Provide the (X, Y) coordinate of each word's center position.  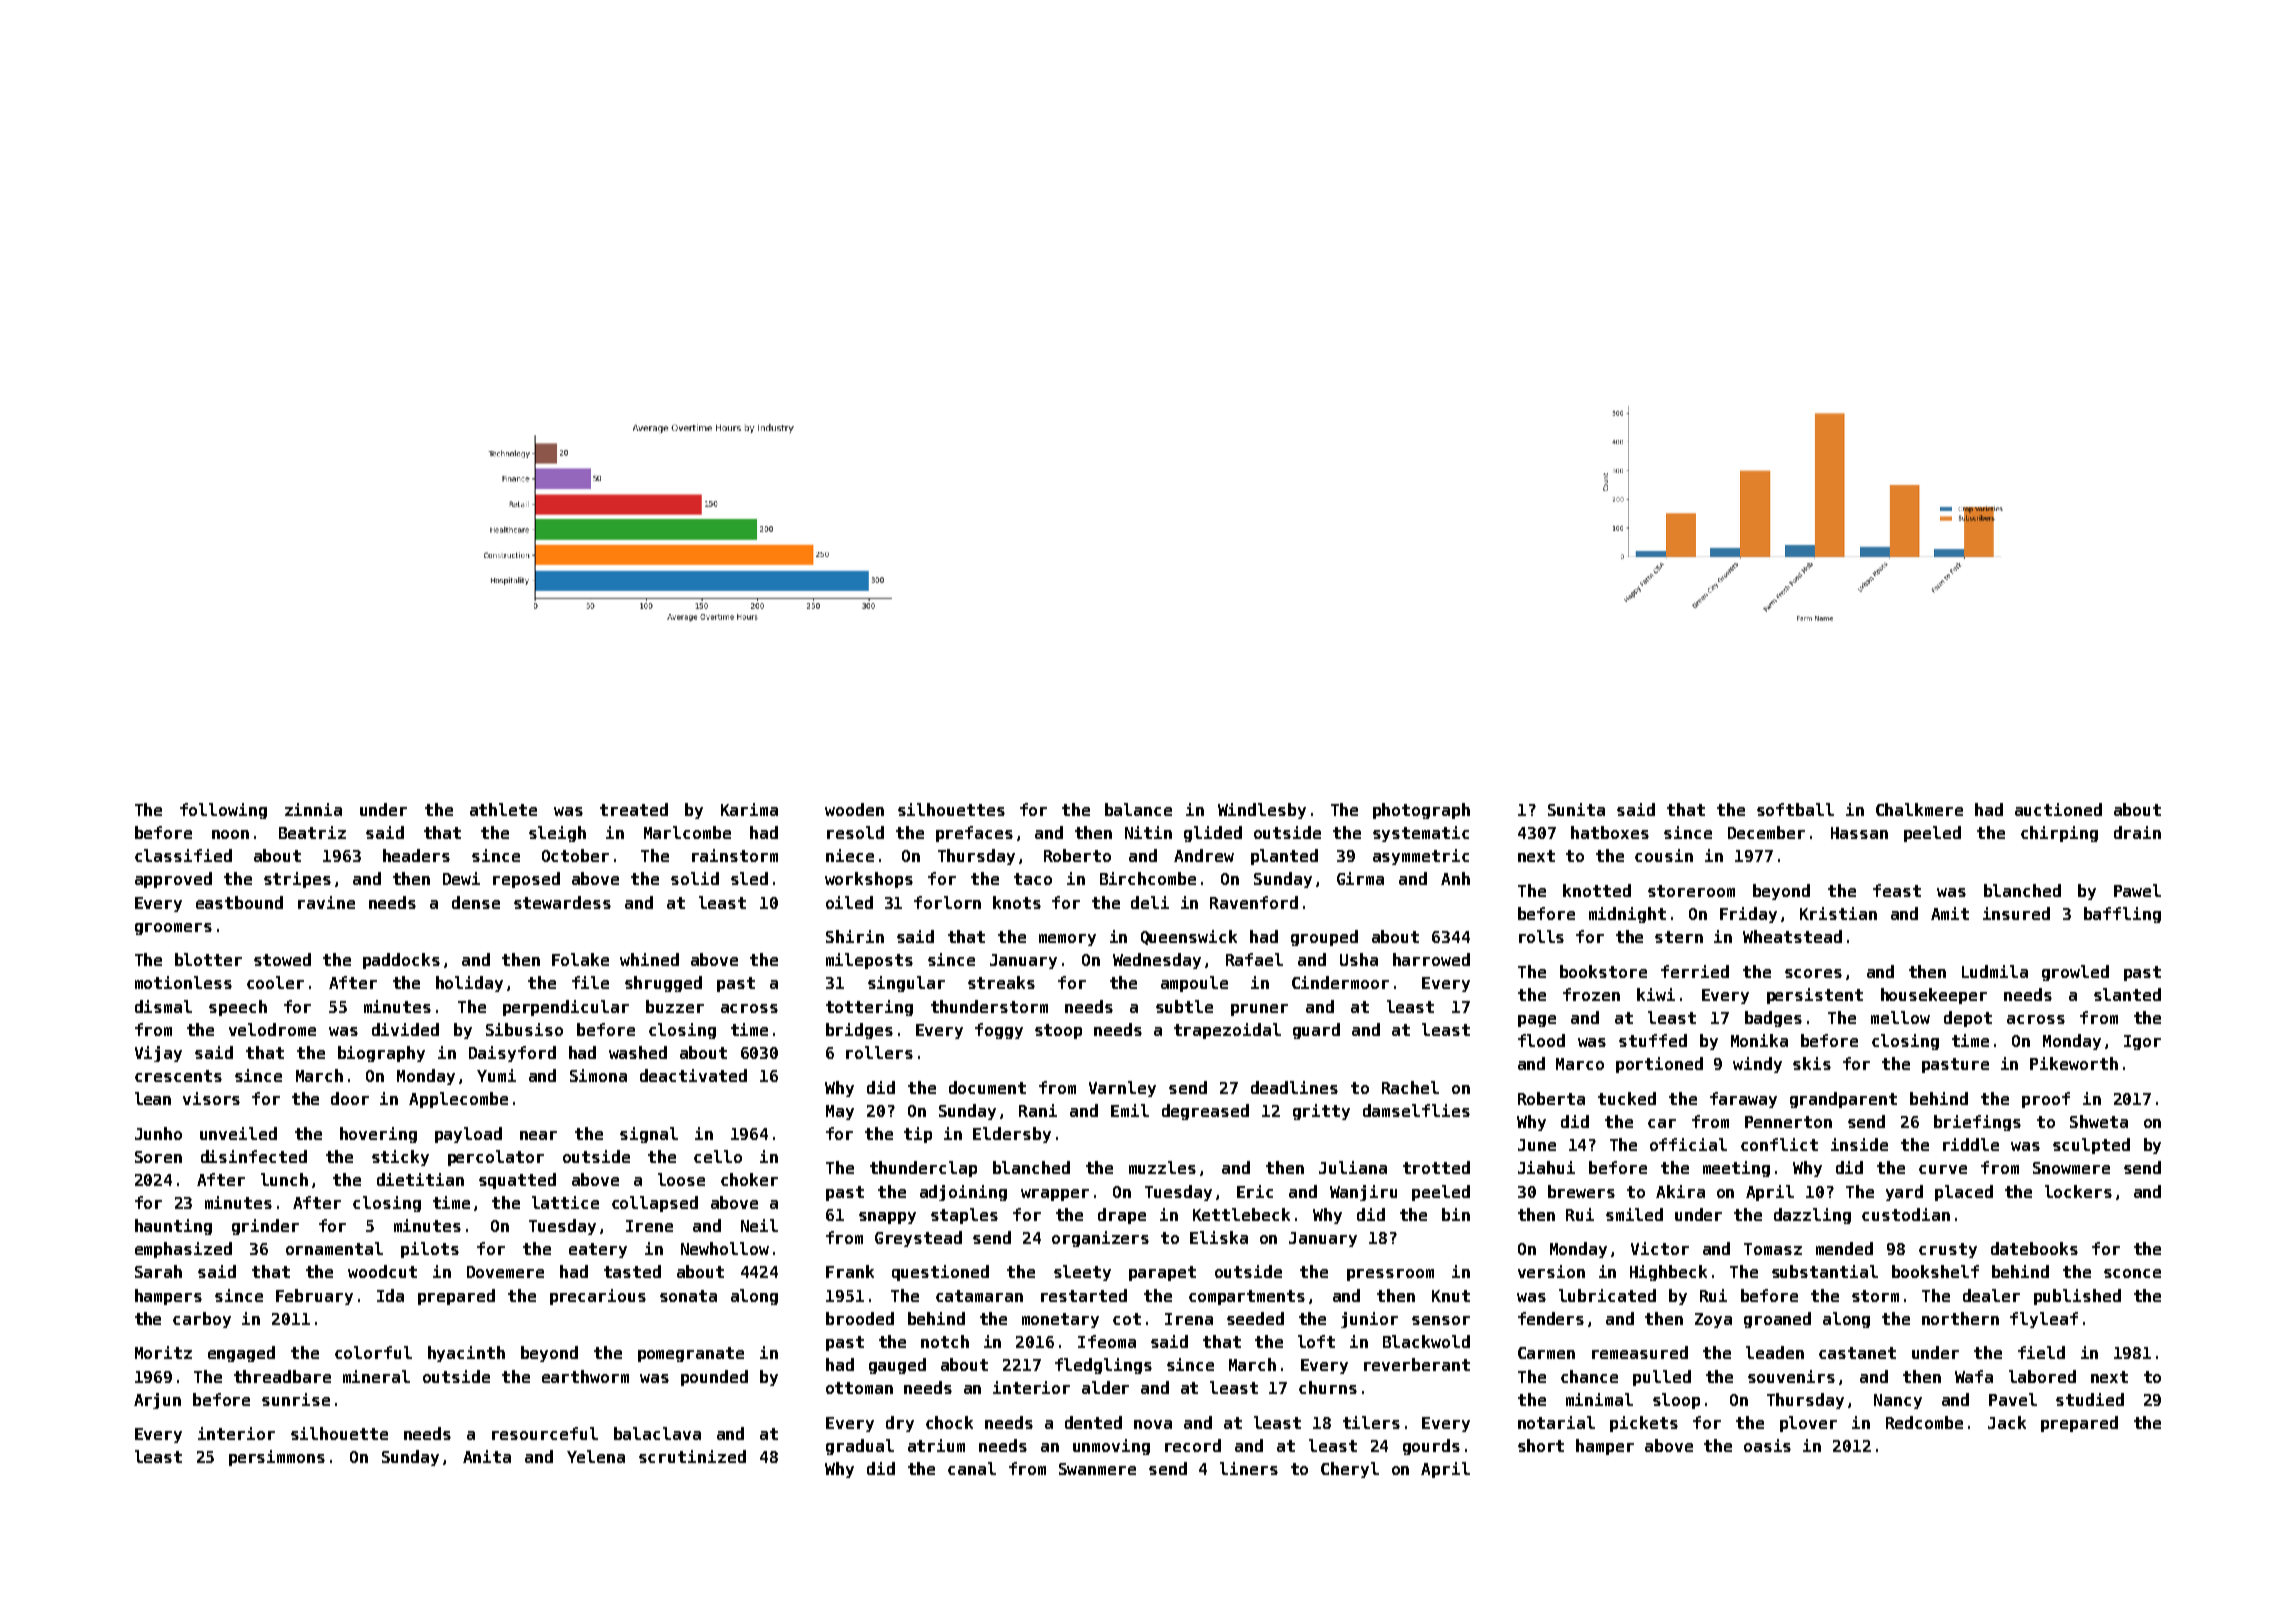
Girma (1360, 878)
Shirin (855, 936)
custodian (1906, 1214)
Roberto (1077, 855)
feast (1897, 890)
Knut (1451, 1296)
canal (972, 1468)
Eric (1255, 1191)
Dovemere (505, 1272)
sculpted (2091, 1146)
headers (416, 855)
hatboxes (1610, 832)
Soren (158, 1157)
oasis (1767, 1445)
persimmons (277, 1458)
